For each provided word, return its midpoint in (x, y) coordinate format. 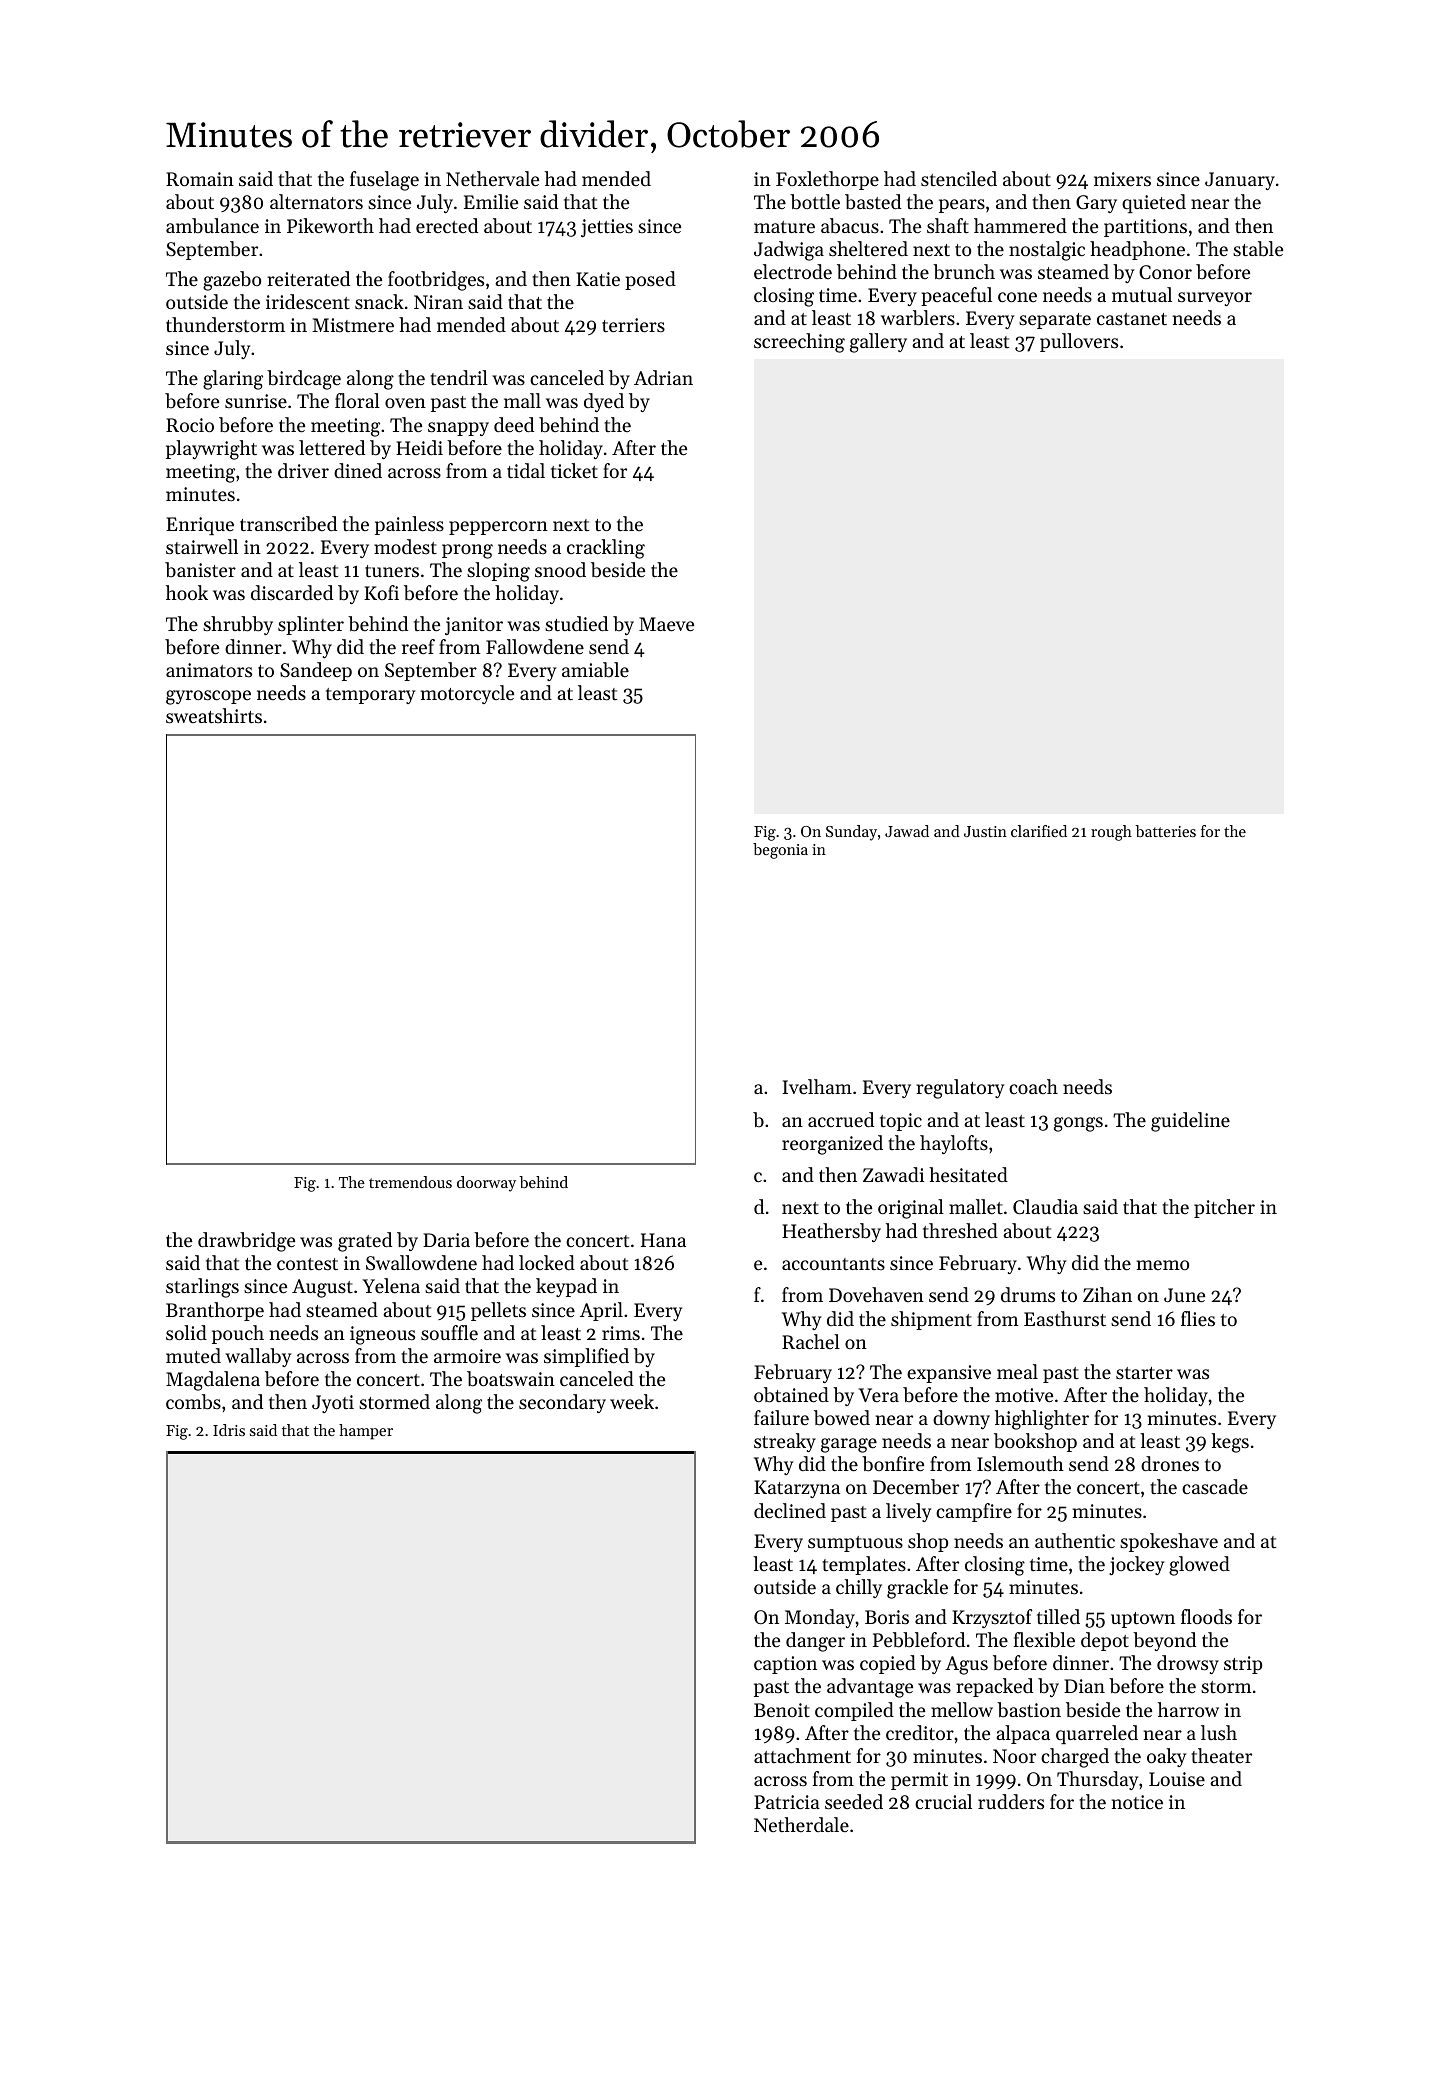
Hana (663, 1240)
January (1240, 181)
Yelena (391, 1285)
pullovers (1079, 342)
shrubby (238, 625)
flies (1198, 1318)
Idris (229, 1430)
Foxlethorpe (827, 180)
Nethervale (492, 178)
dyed (604, 402)
